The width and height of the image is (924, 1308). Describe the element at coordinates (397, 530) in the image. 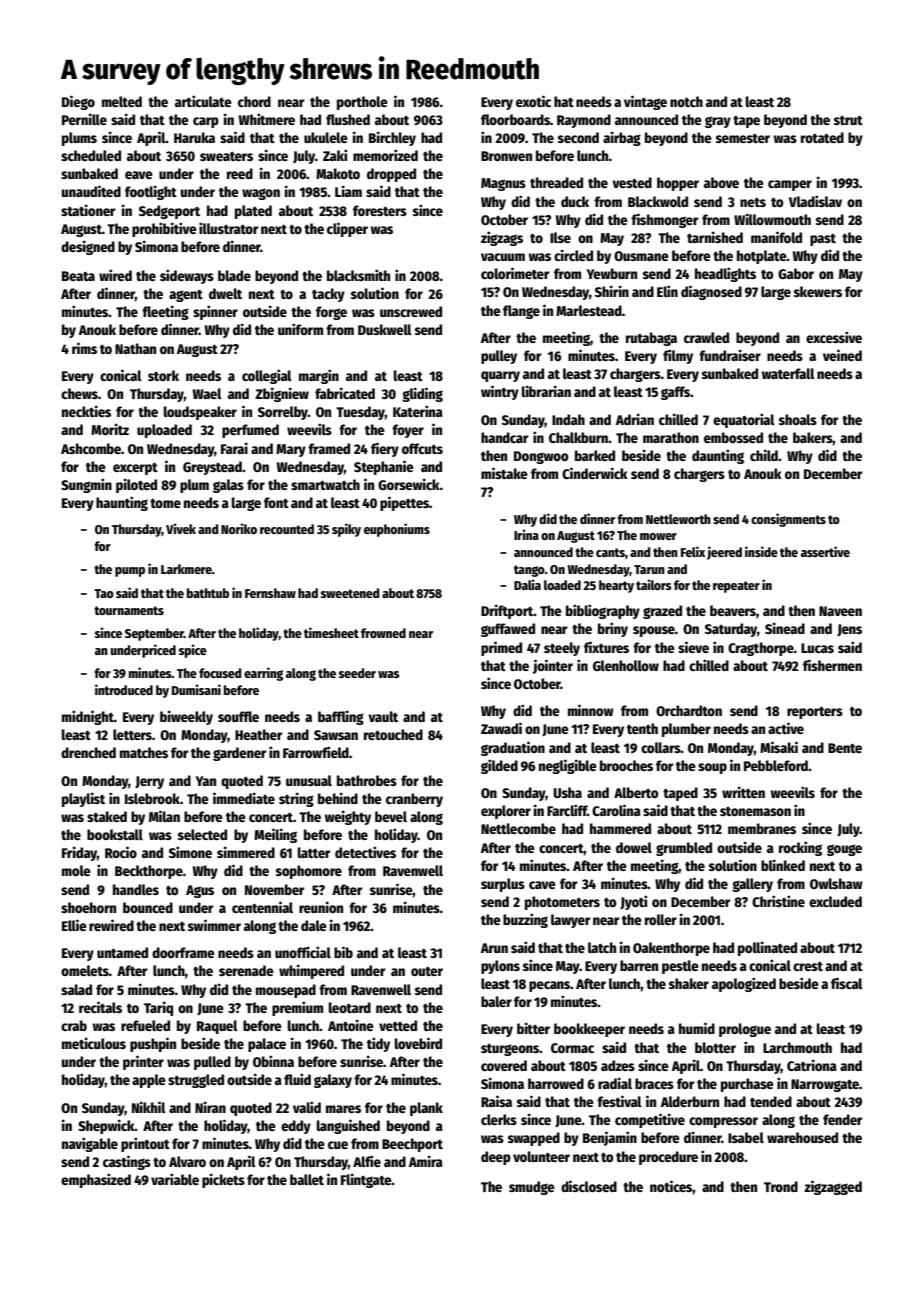

I see `euphoniums` at that location.
